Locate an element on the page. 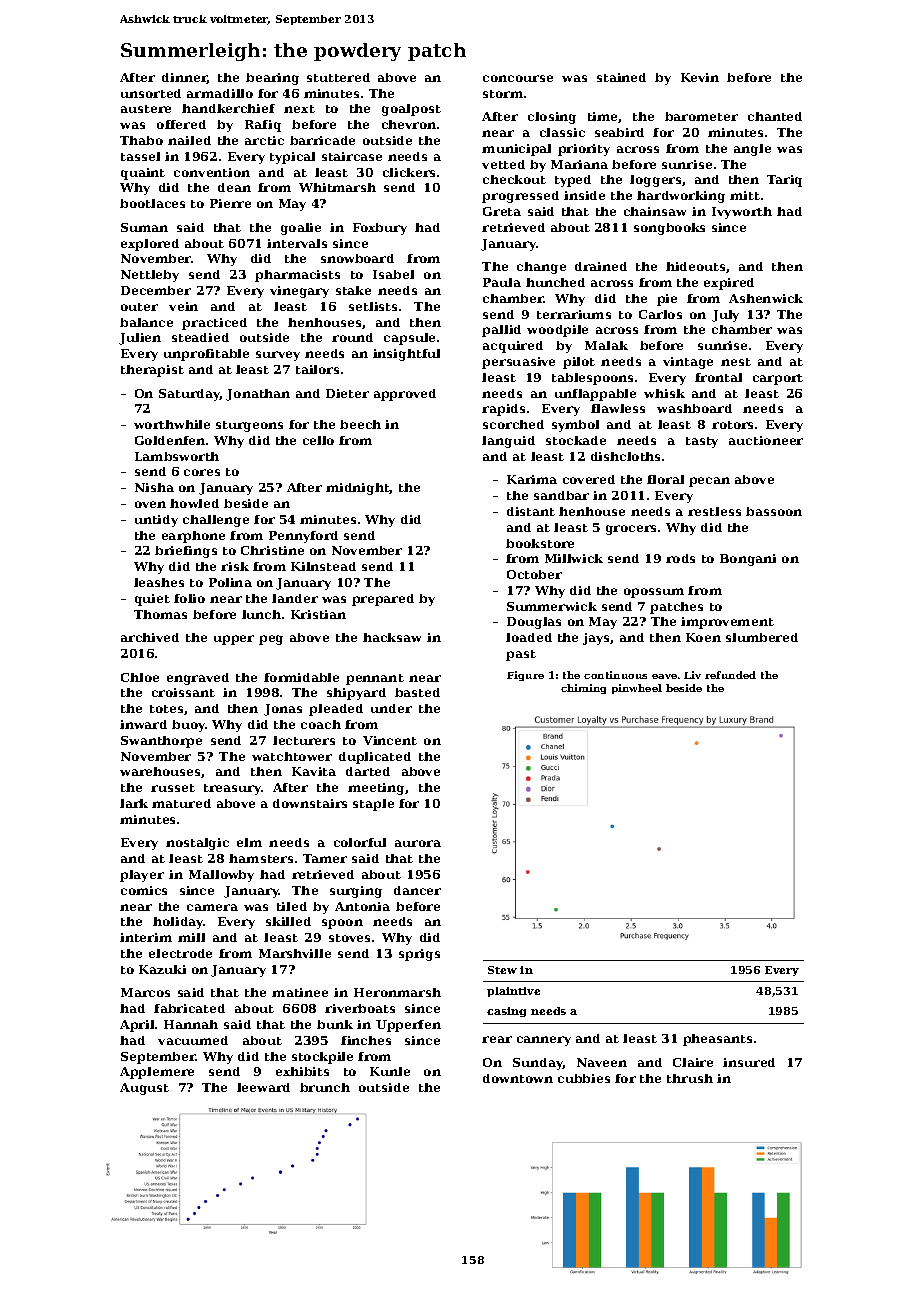 The image size is (924, 1308). Douglas is located at coordinates (534, 623).
